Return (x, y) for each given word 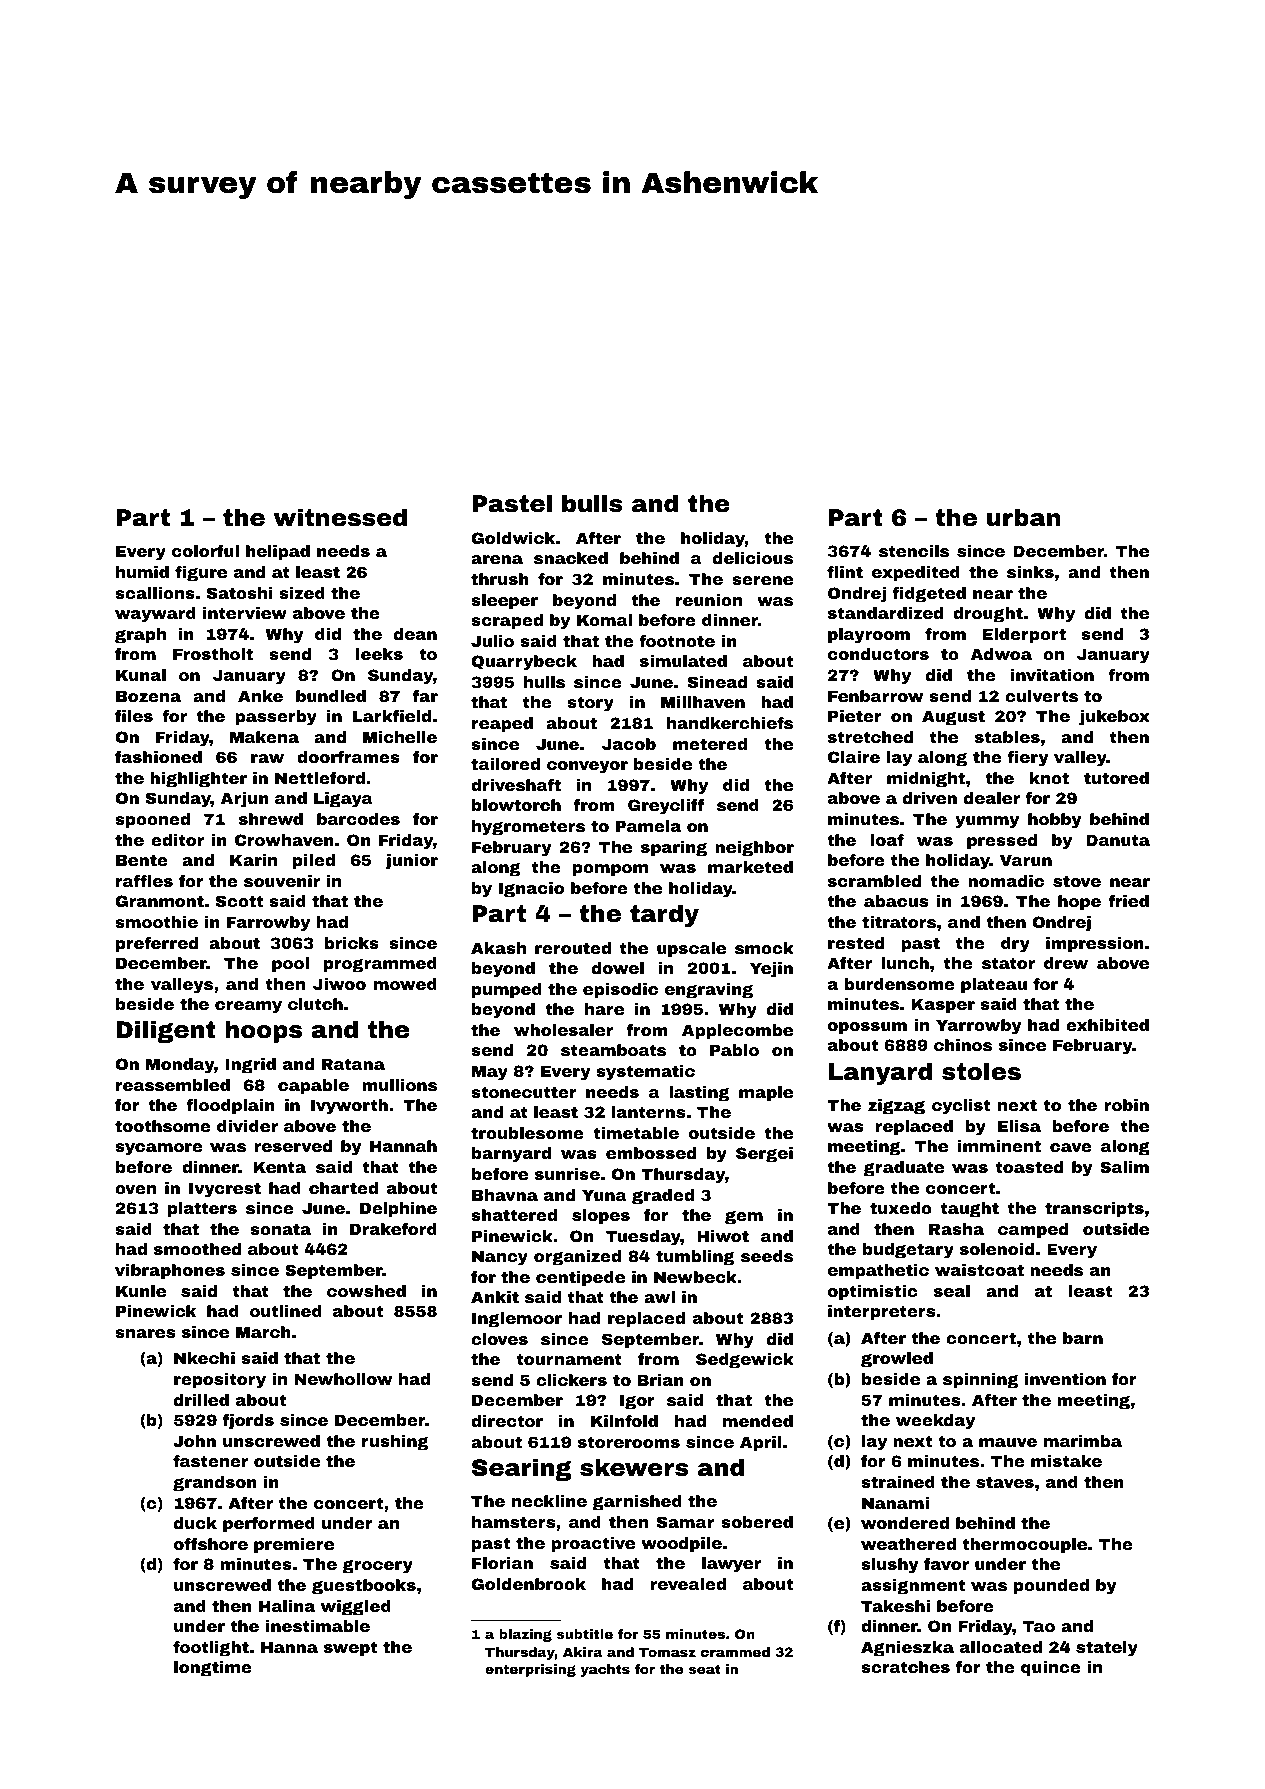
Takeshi (895, 1606)
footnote (677, 641)
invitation (1052, 675)
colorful (205, 551)
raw (267, 758)
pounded (1051, 1587)
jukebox (1114, 718)
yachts (605, 1670)
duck (195, 1523)
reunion (709, 600)
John (194, 1441)
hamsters (513, 1522)
